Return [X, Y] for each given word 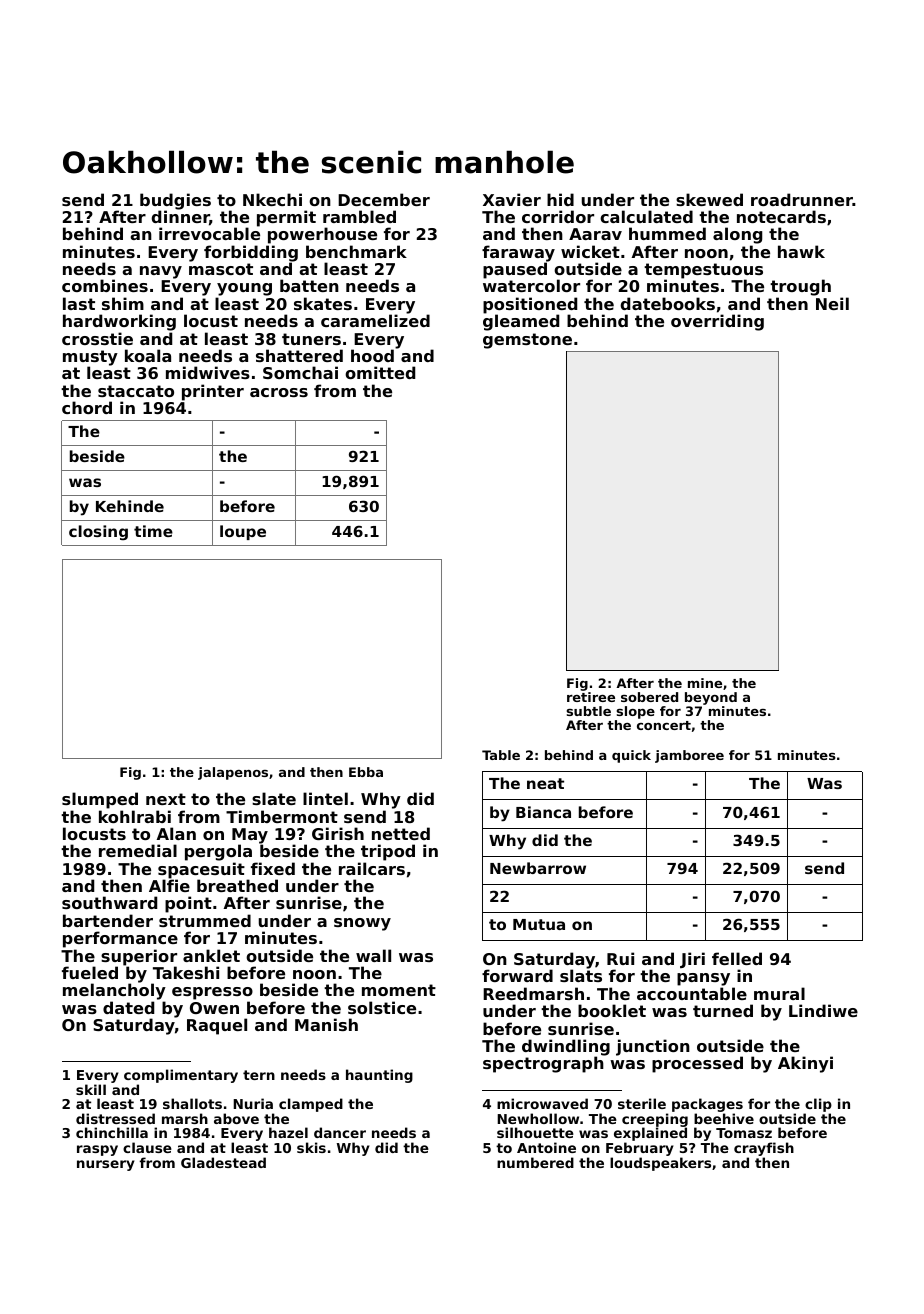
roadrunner [802, 199]
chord [87, 407]
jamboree [689, 756]
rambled [359, 216]
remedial [138, 850]
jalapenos [233, 773]
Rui [620, 958]
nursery [106, 1165]
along [737, 235]
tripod [388, 852]
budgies [175, 201]
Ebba [366, 772]
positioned [530, 306]
